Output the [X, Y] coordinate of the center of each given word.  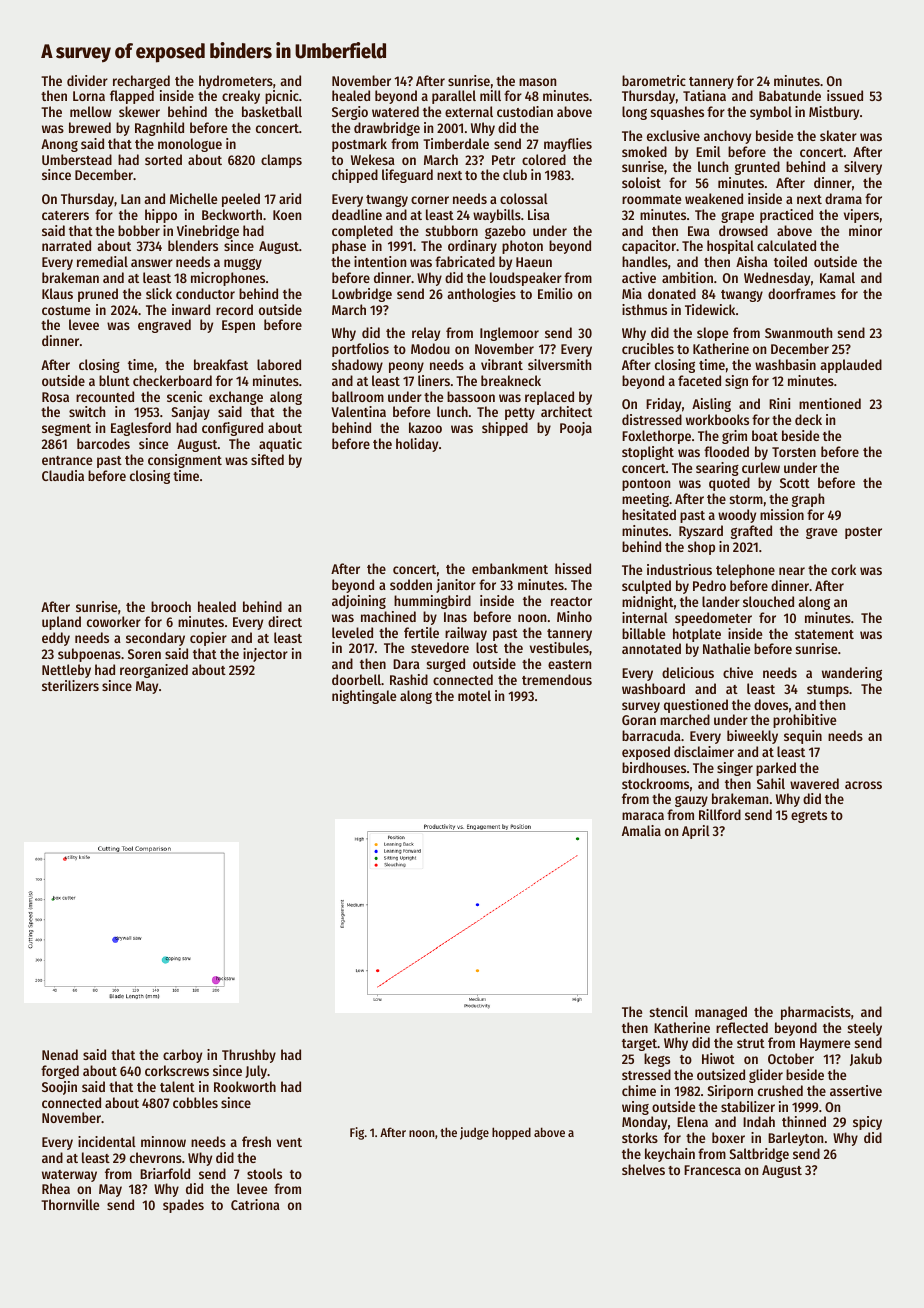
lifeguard [407, 176]
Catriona [255, 1204]
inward [191, 309]
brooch [171, 606]
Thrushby [249, 1056]
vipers [861, 216]
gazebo [505, 232]
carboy [182, 1056]
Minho [574, 616]
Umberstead [77, 159]
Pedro [709, 585]
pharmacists [816, 1013]
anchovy [727, 137]
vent [289, 1142]
